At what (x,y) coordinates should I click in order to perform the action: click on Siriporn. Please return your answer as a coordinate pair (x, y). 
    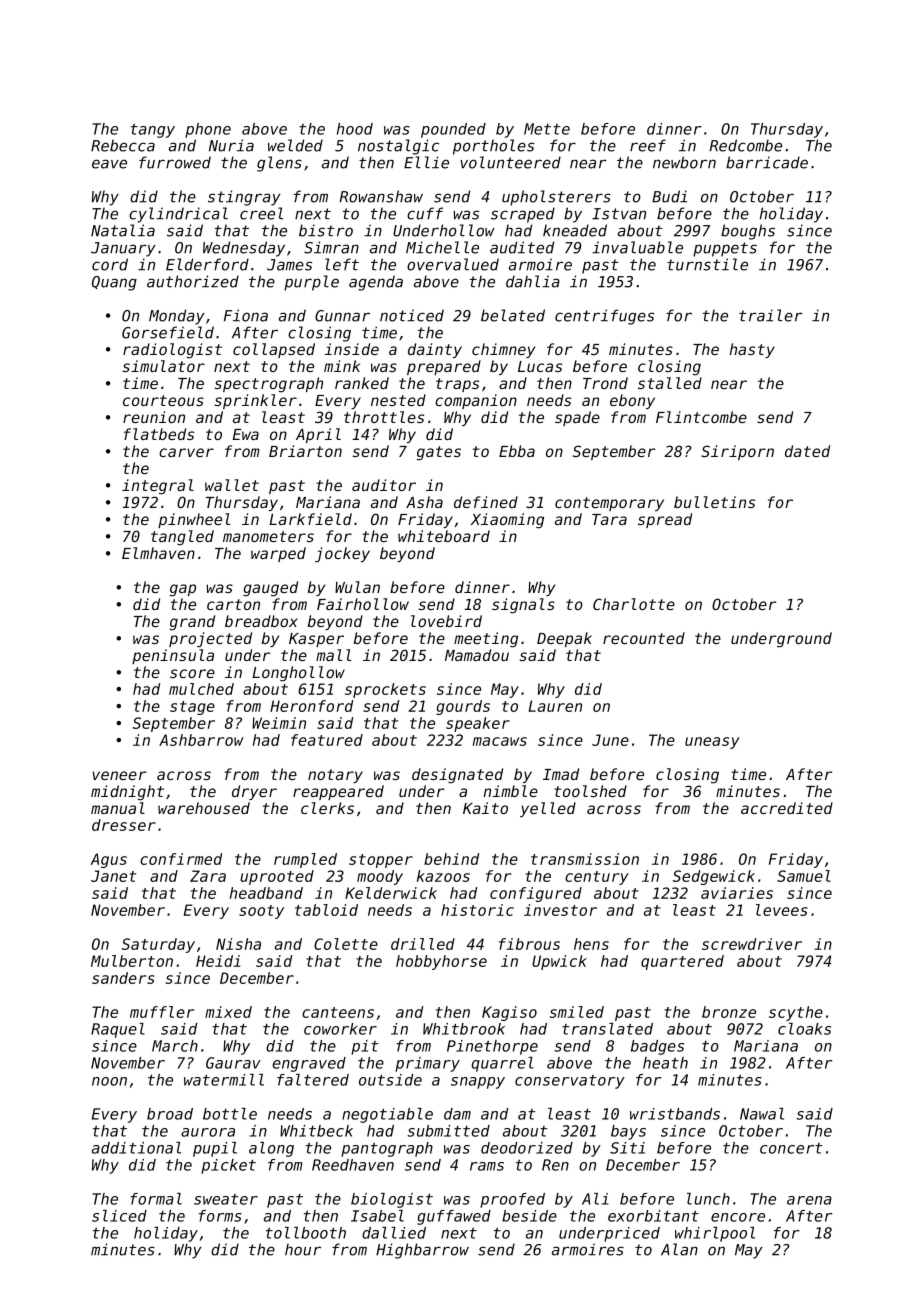
    Looking at the image, I should click on (737, 452).
